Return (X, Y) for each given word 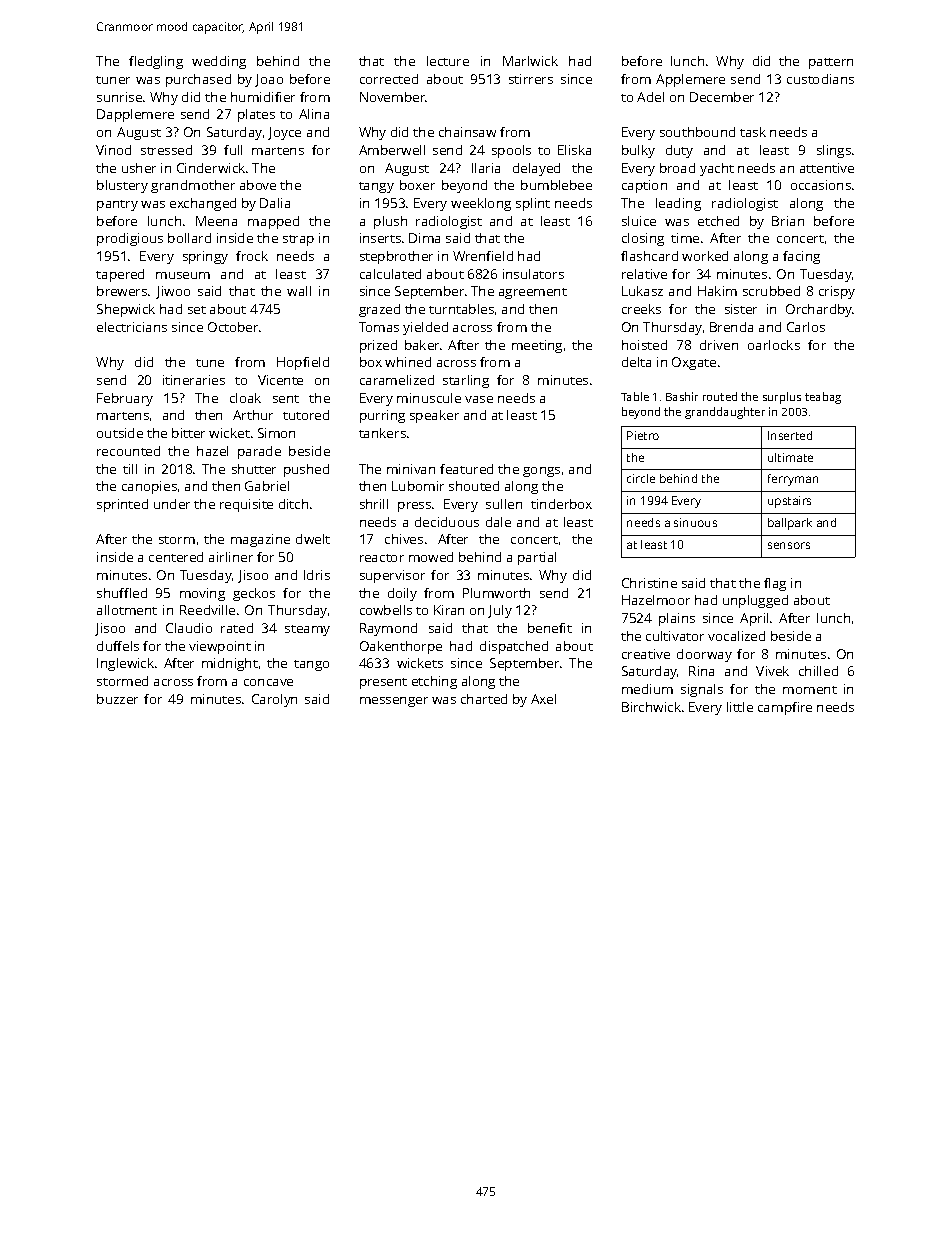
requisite (246, 505)
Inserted (790, 435)
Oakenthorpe (401, 647)
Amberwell (392, 150)
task (753, 132)
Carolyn (274, 700)
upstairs (789, 502)
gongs (541, 472)
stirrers (531, 79)
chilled (818, 671)
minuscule (429, 398)
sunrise (119, 97)
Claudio (189, 628)
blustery (122, 186)
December (722, 97)
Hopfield (303, 363)
